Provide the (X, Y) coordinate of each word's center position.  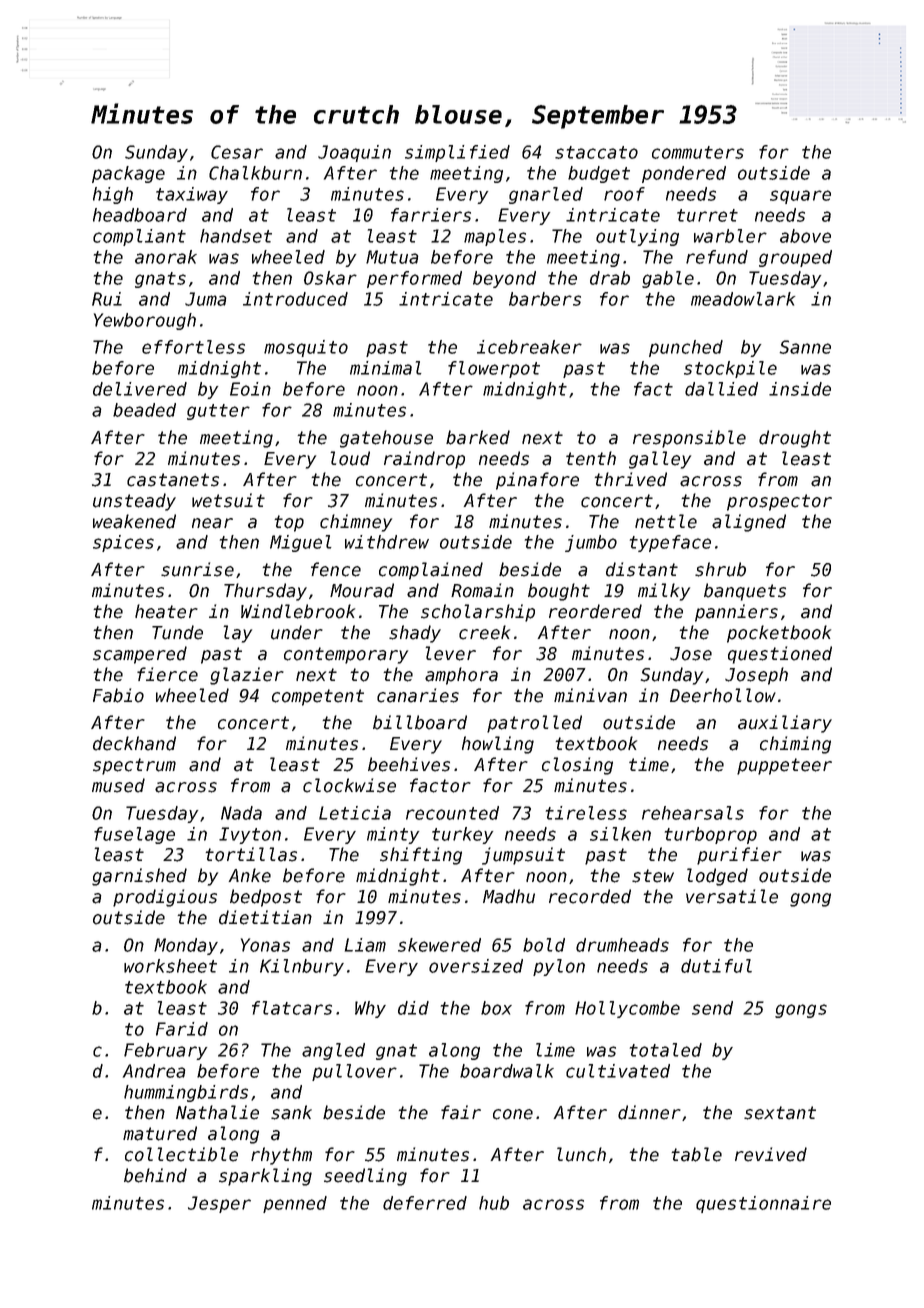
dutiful (716, 966)
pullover (354, 1072)
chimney (356, 523)
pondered (684, 174)
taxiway (192, 195)
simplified (457, 153)
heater (166, 611)
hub (494, 1203)
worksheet (170, 966)
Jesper (219, 1204)
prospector (779, 502)
